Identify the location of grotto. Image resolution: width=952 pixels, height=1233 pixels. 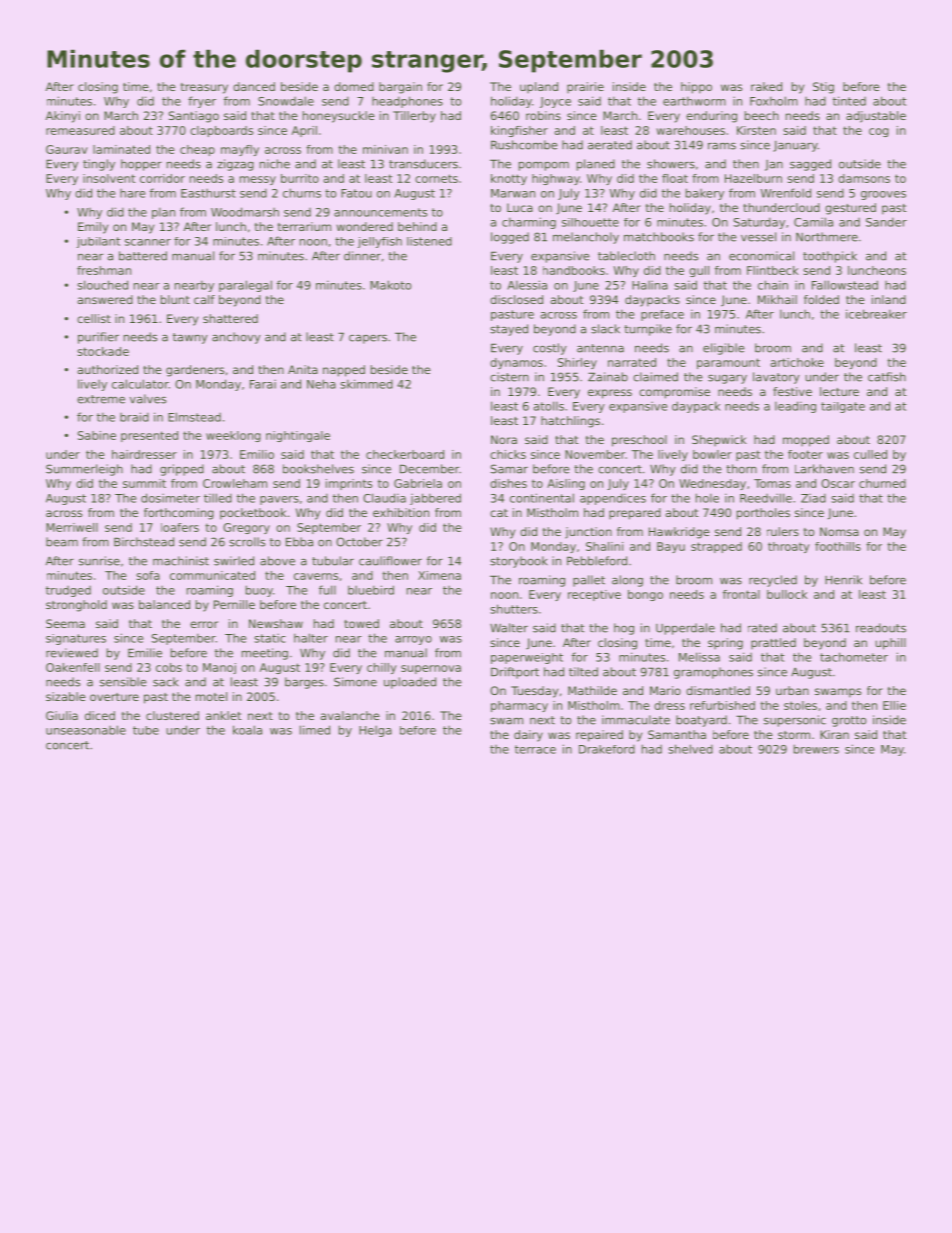
(849, 721).
